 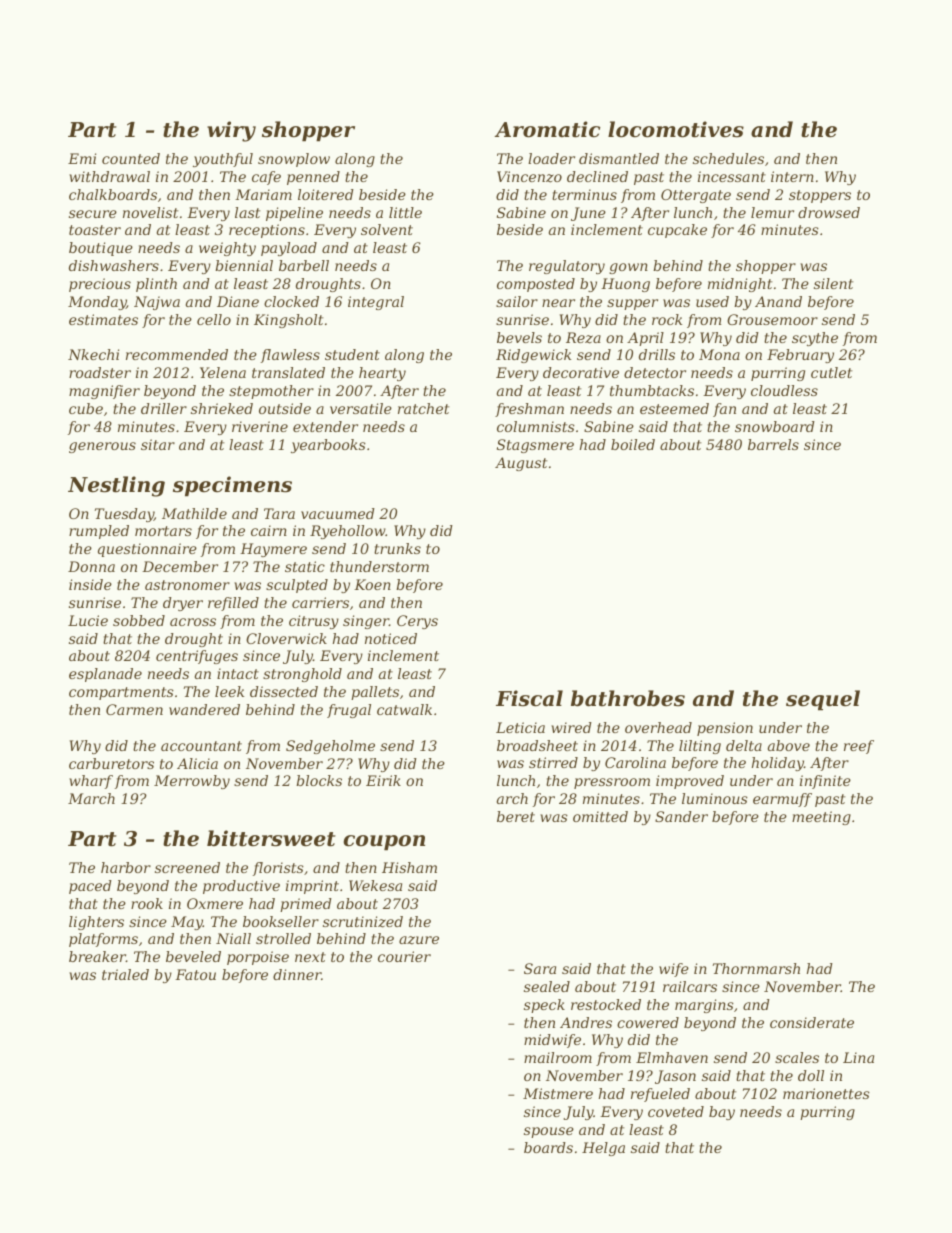 What do you see at coordinates (588, 214) in the document?
I see `June` at bounding box center [588, 214].
